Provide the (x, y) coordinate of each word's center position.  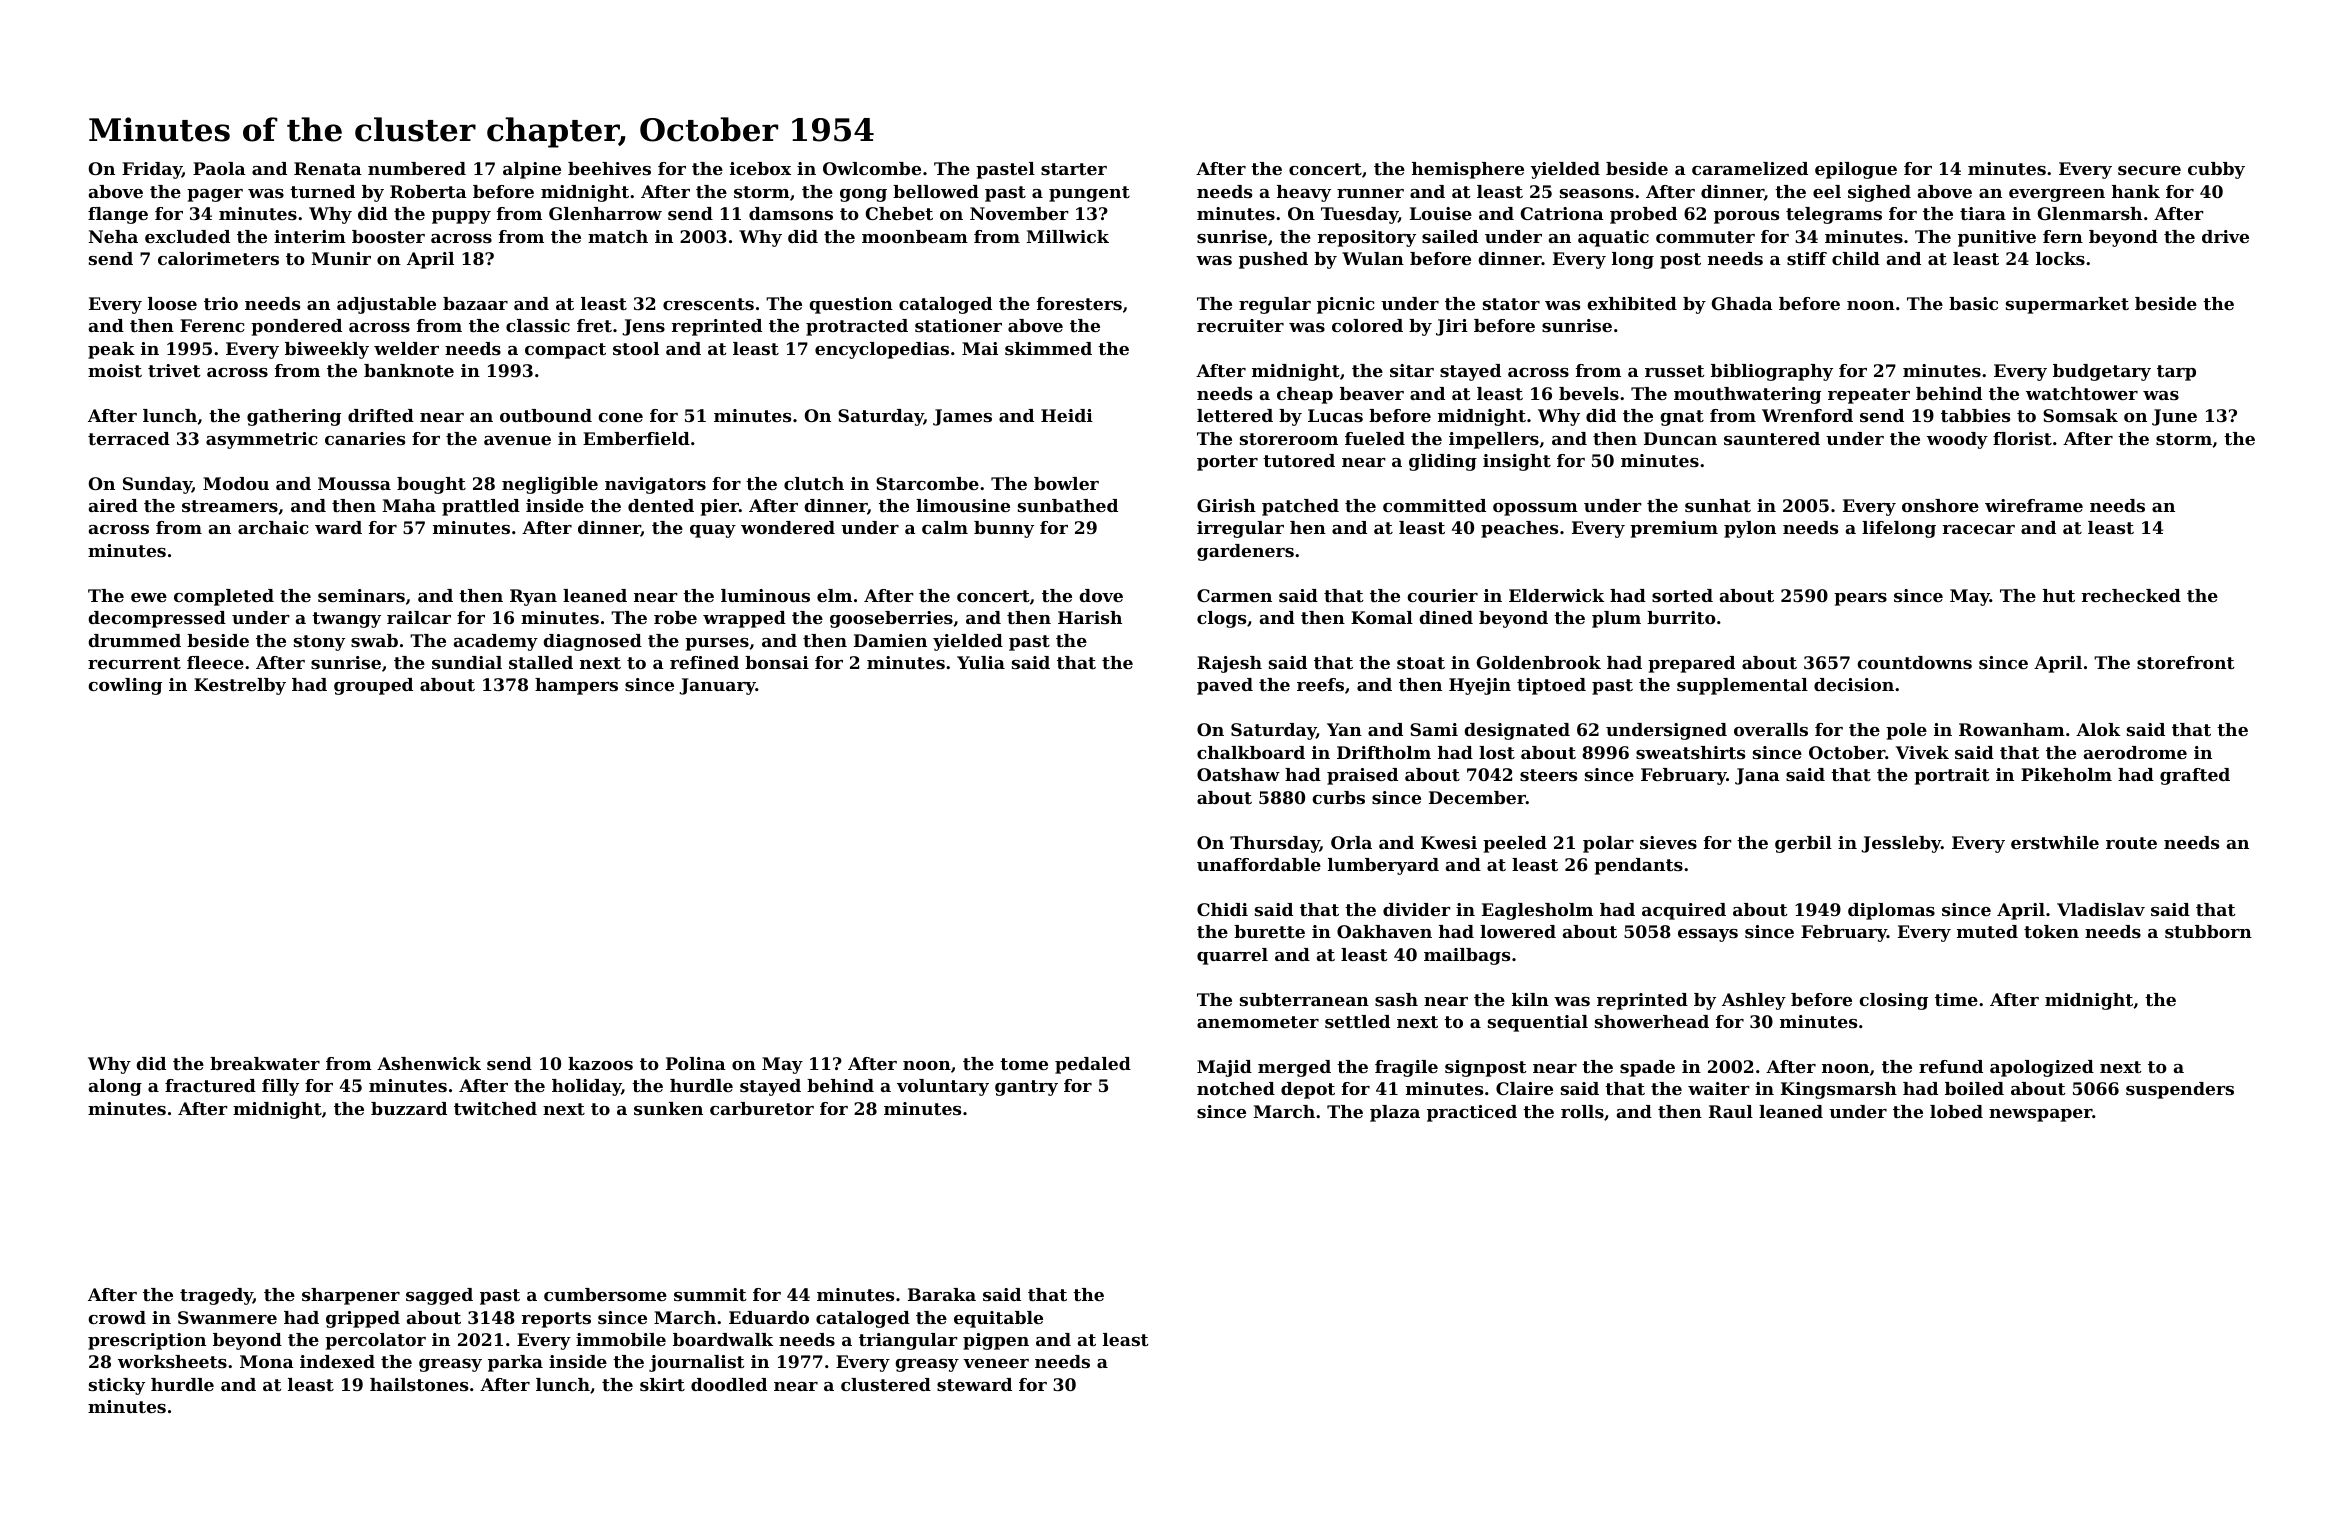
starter (1074, 169)
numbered (417, 168)
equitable (998, 1319)
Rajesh (1229, 664)
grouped (373, 686)
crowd (117, 1317)
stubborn (2208, 931)
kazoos (600, 1063)
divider (1417, 909)
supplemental (1742, 686)
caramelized (1750, 168)
